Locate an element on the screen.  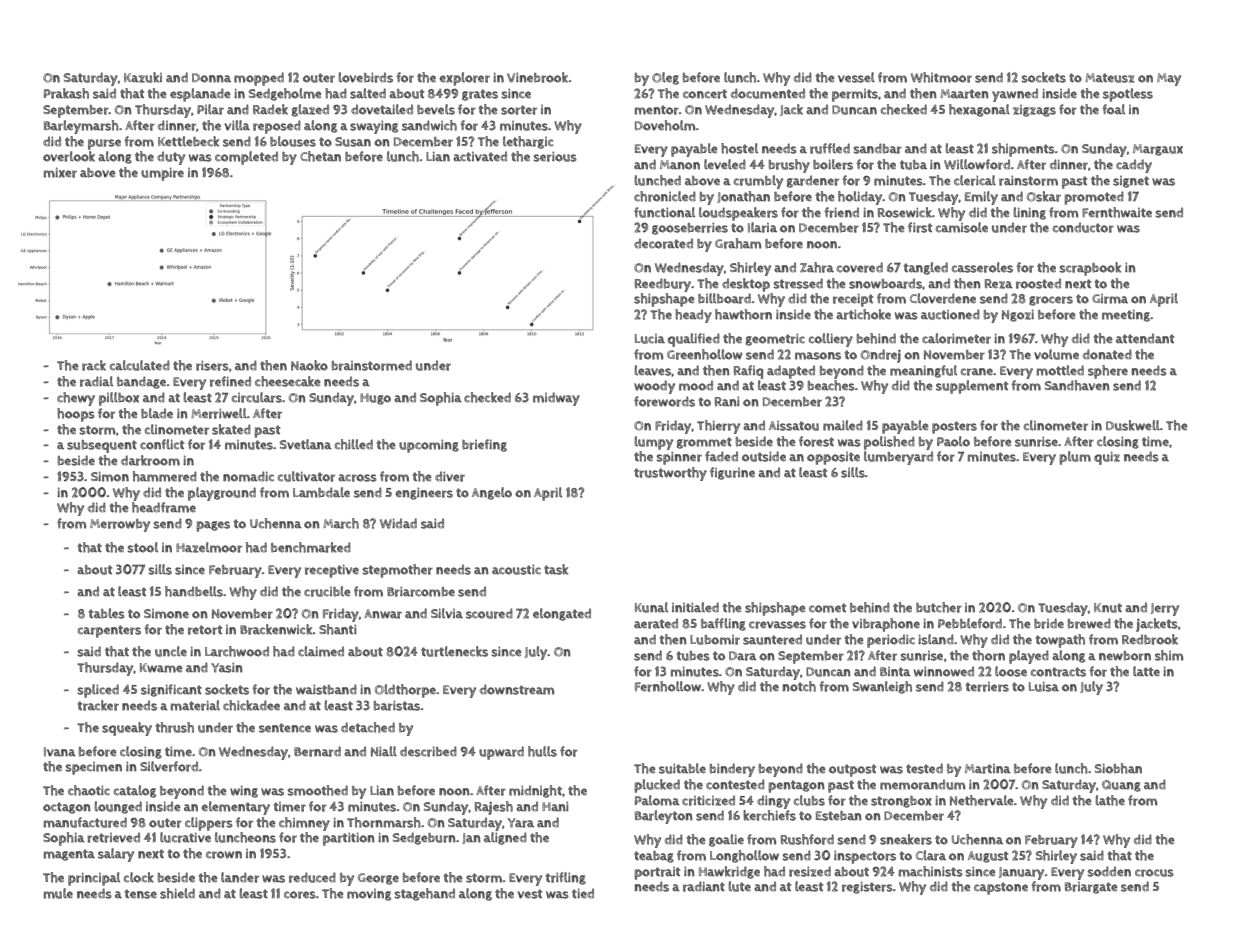
calculated is located at coordinates (140, 365).
